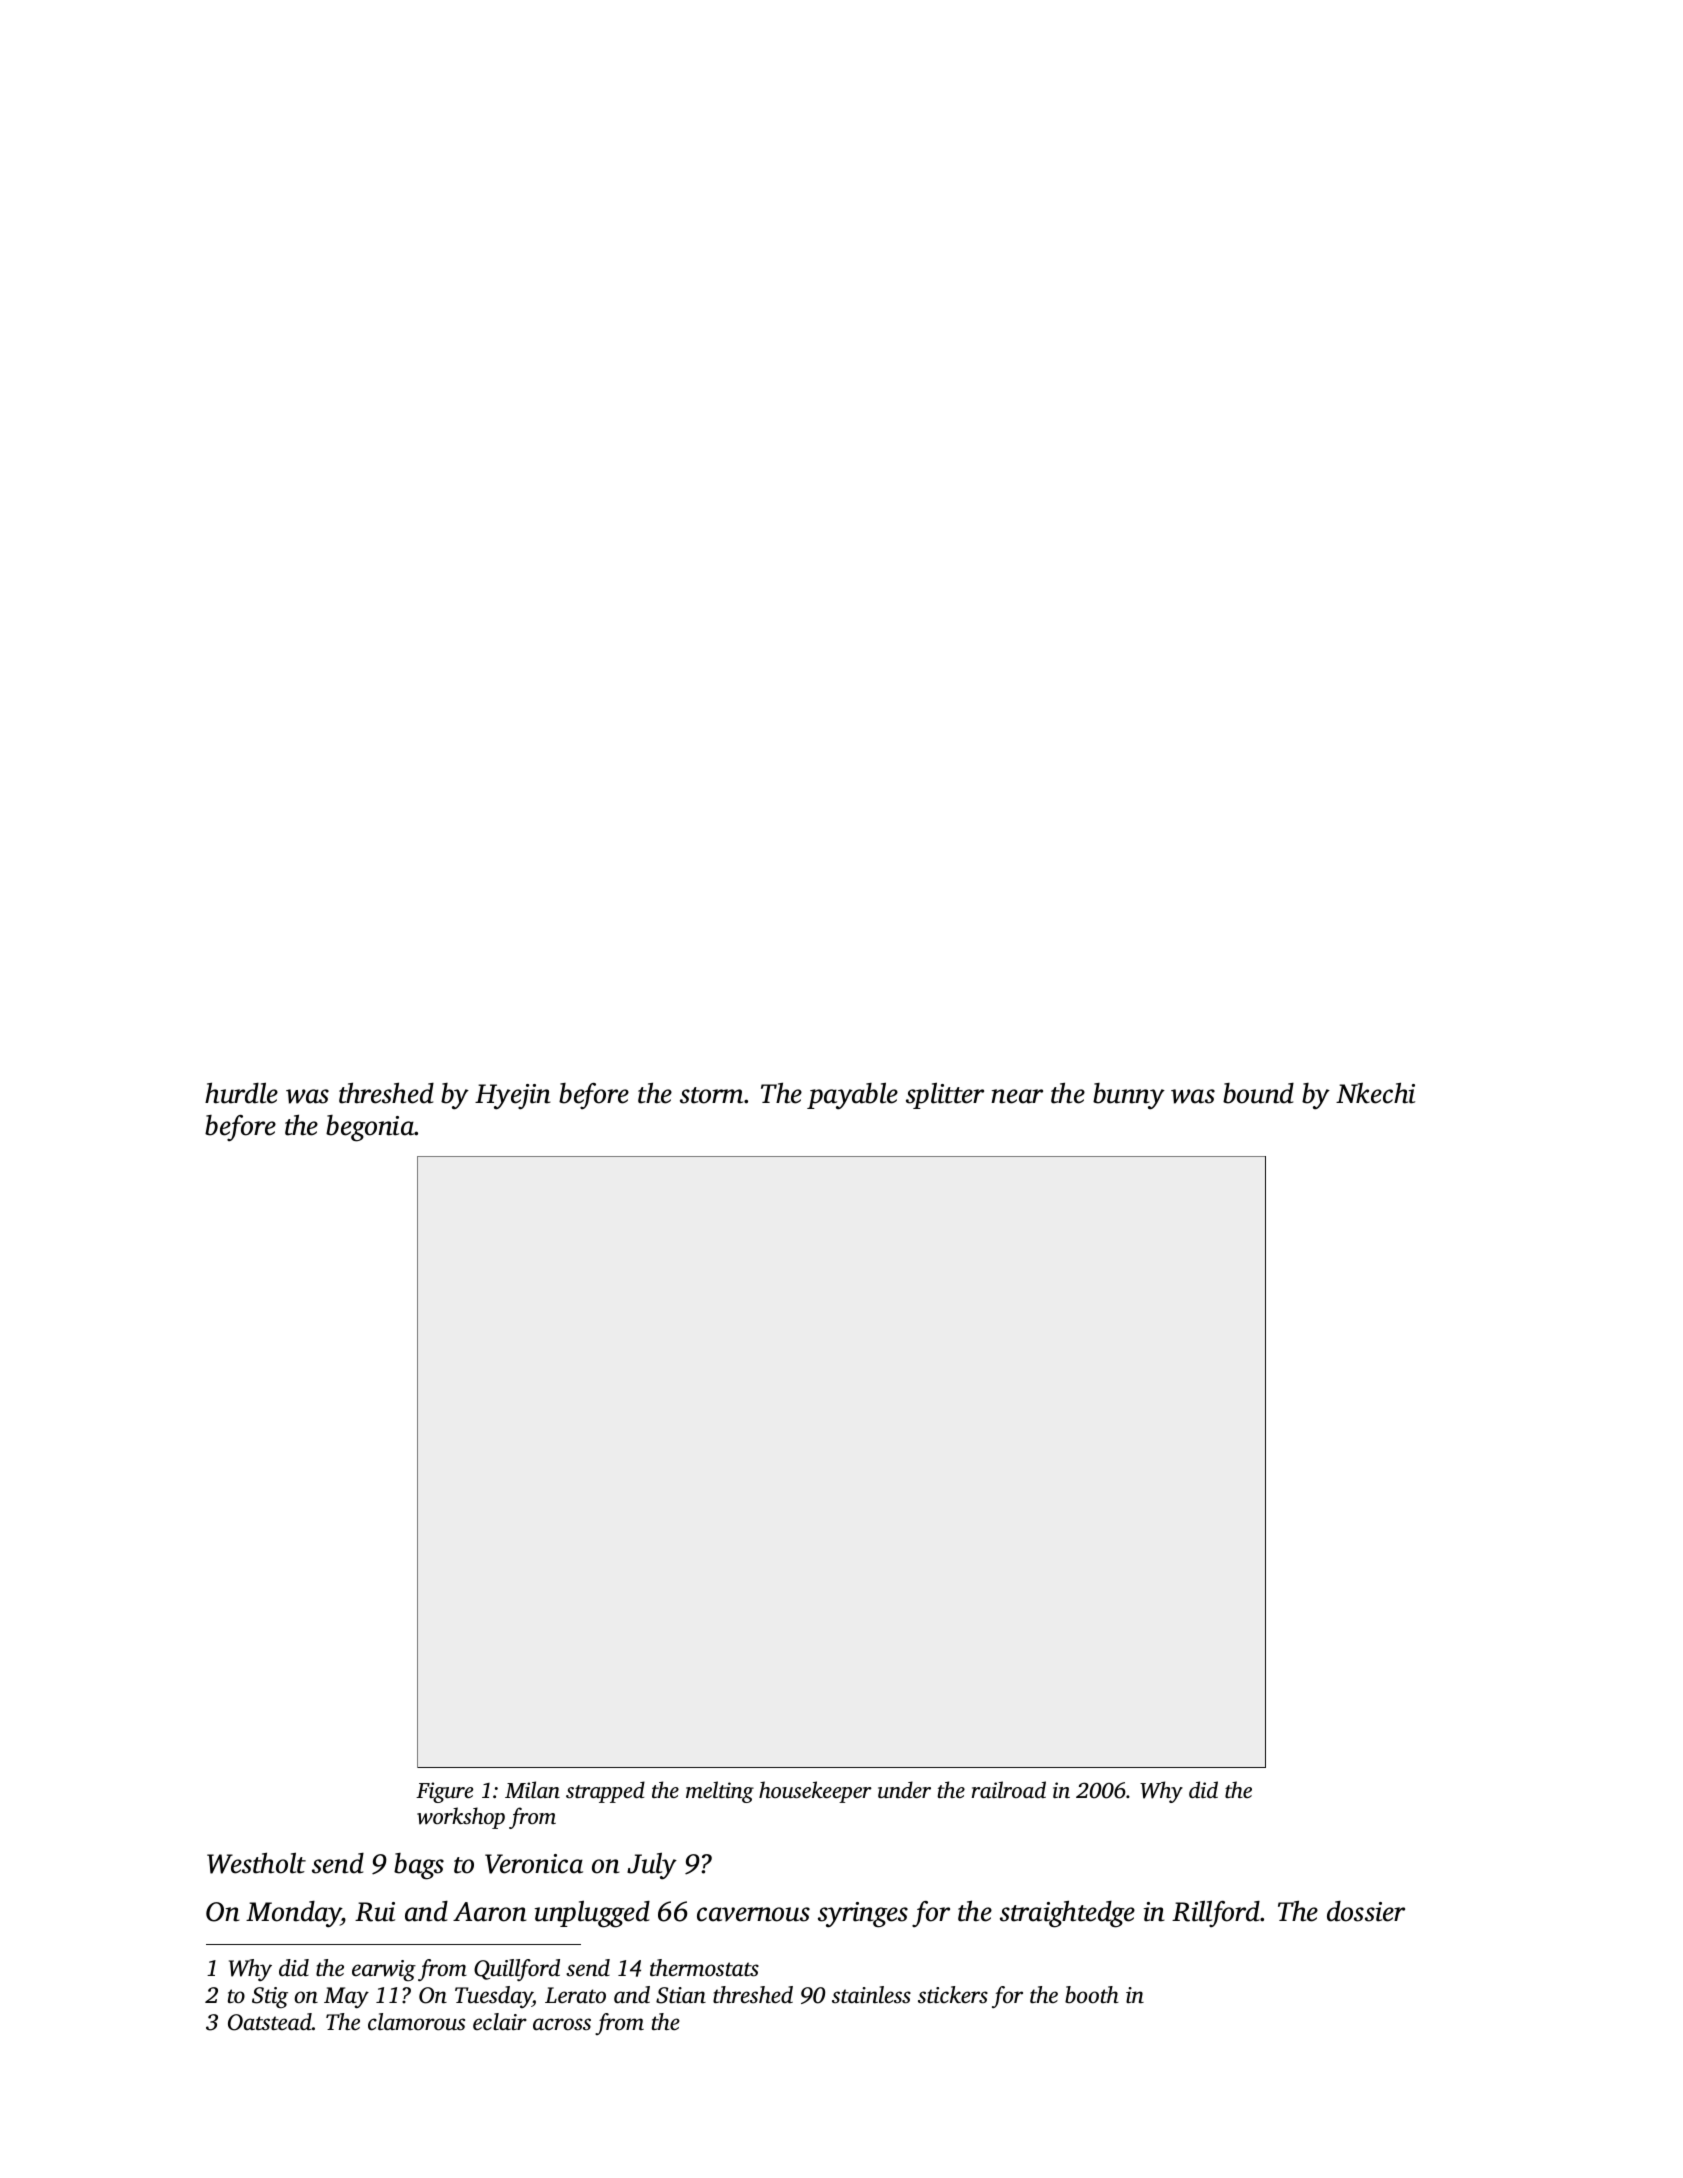 This screenshot has width=1683, height=2178. I want to click on melting, so click(720, 1792).
